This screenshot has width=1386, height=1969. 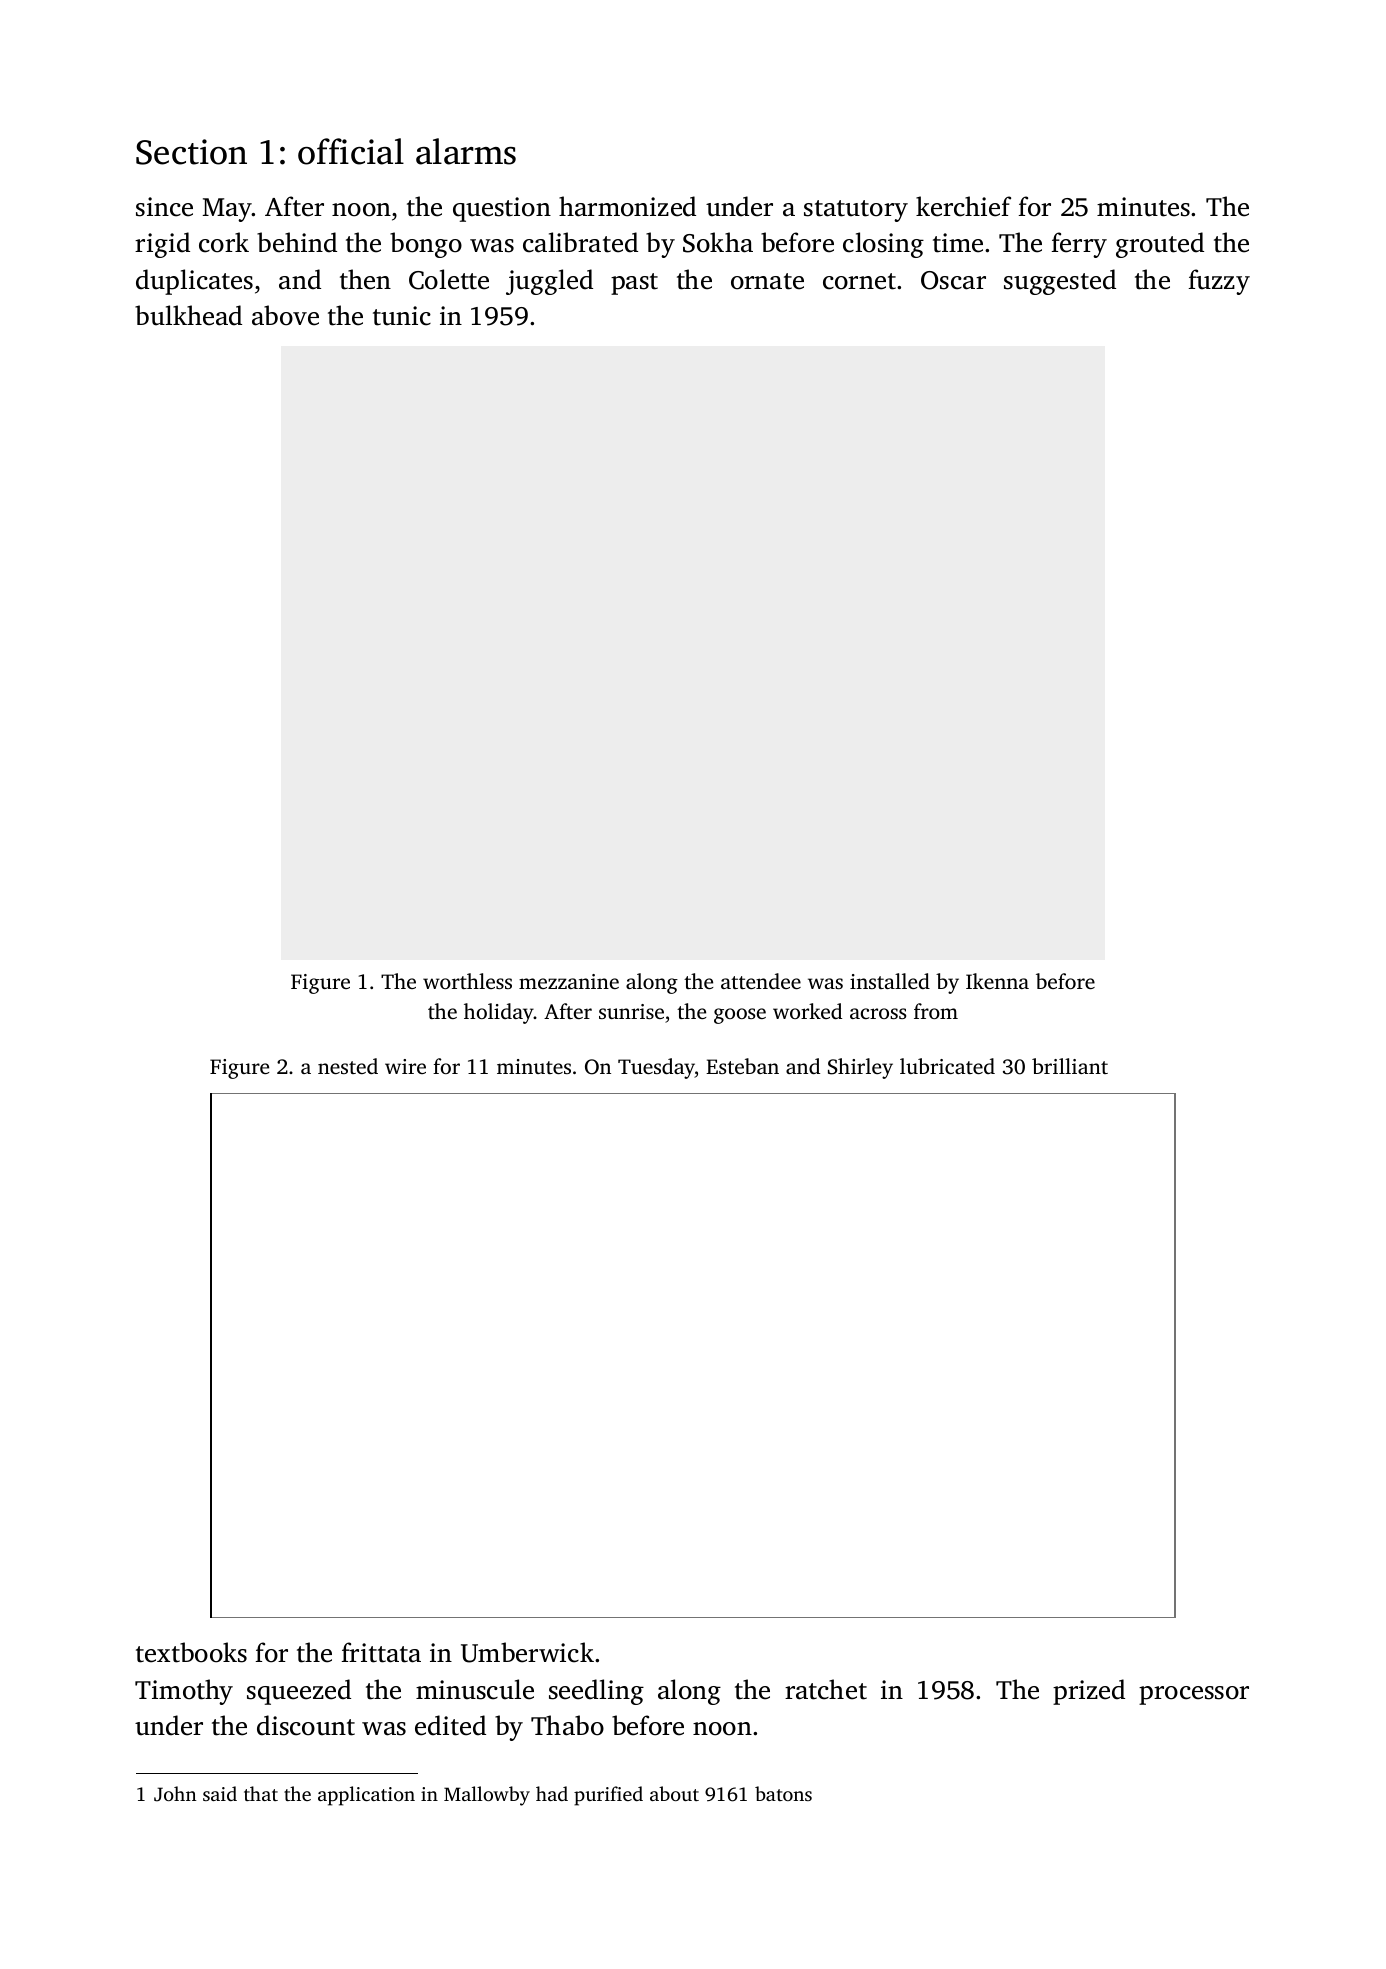 What do you see at coordinates (569, 981) in the screenshot?
I see `mezzanine` at bounding box center [569, 981].
